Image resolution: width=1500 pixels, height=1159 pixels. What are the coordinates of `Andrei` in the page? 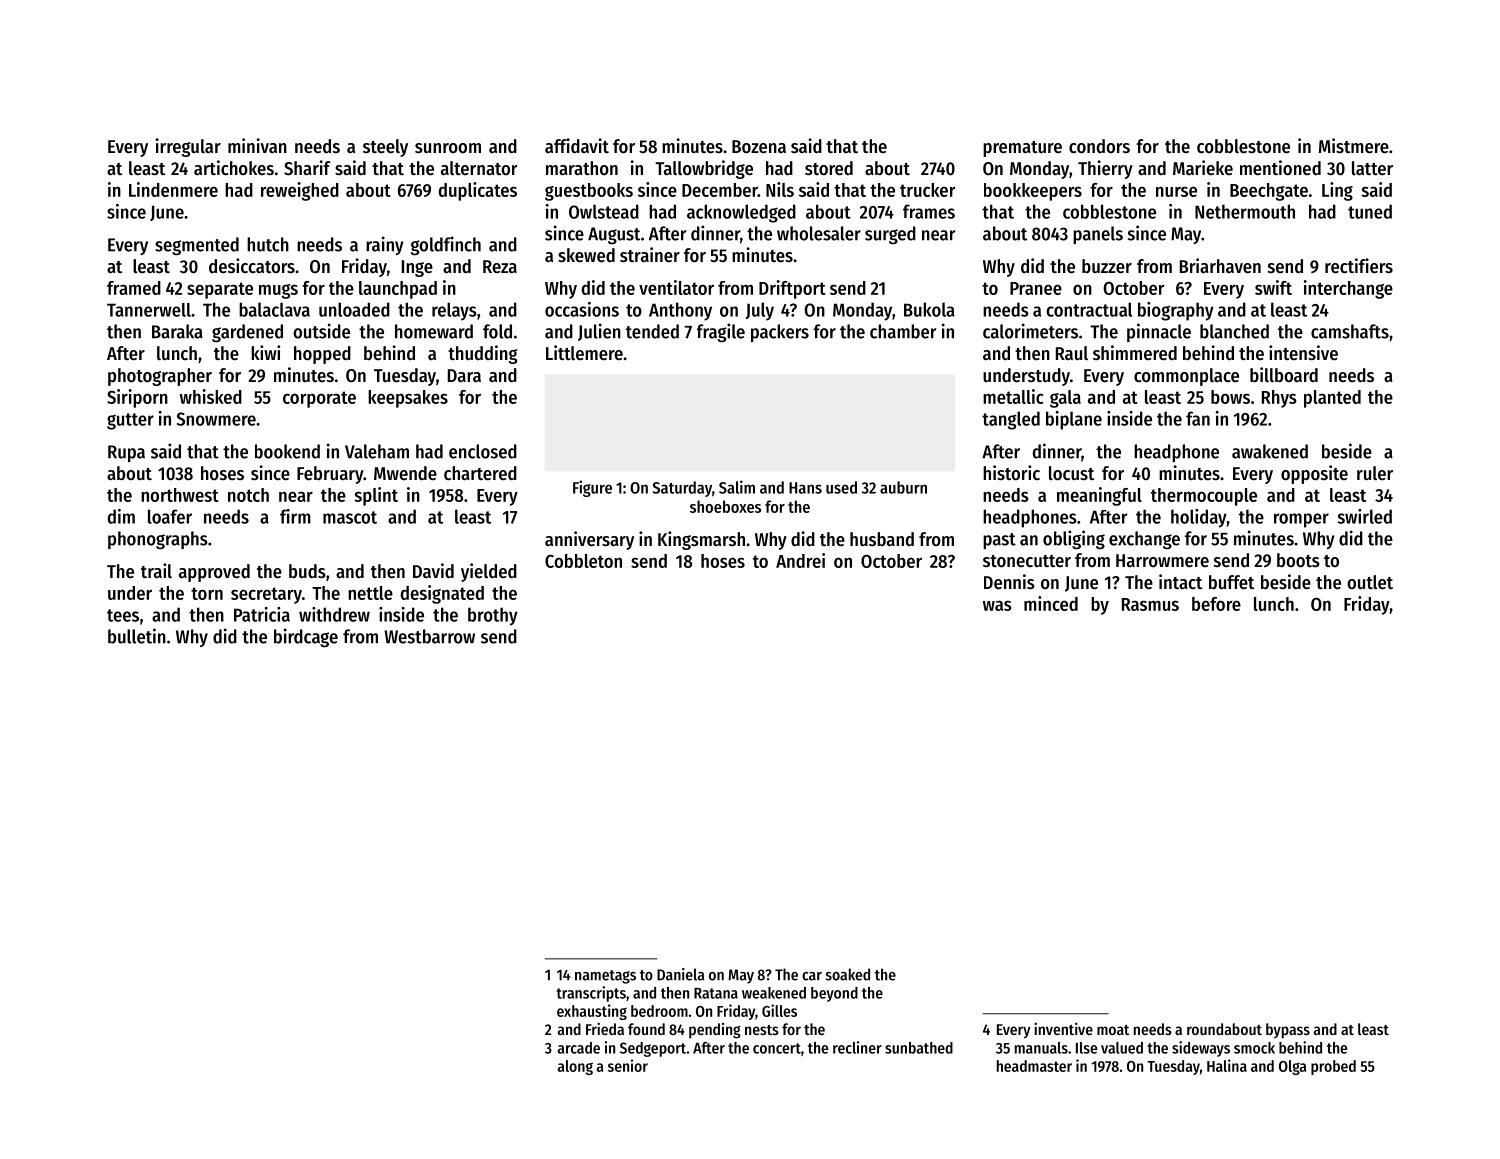 It's located at (800, 560).
